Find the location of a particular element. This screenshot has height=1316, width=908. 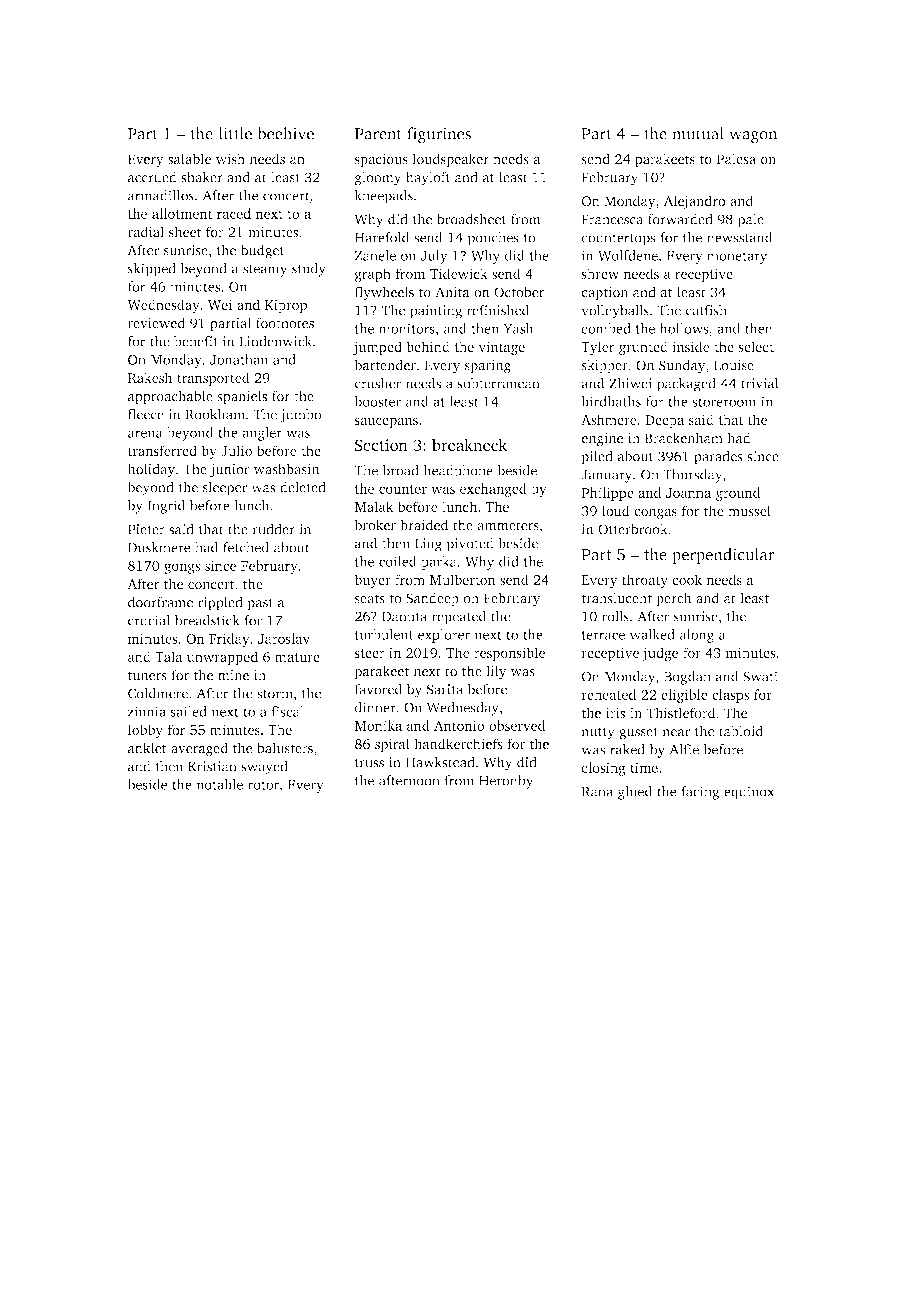

fetched is located at coordinates (246, 547).
